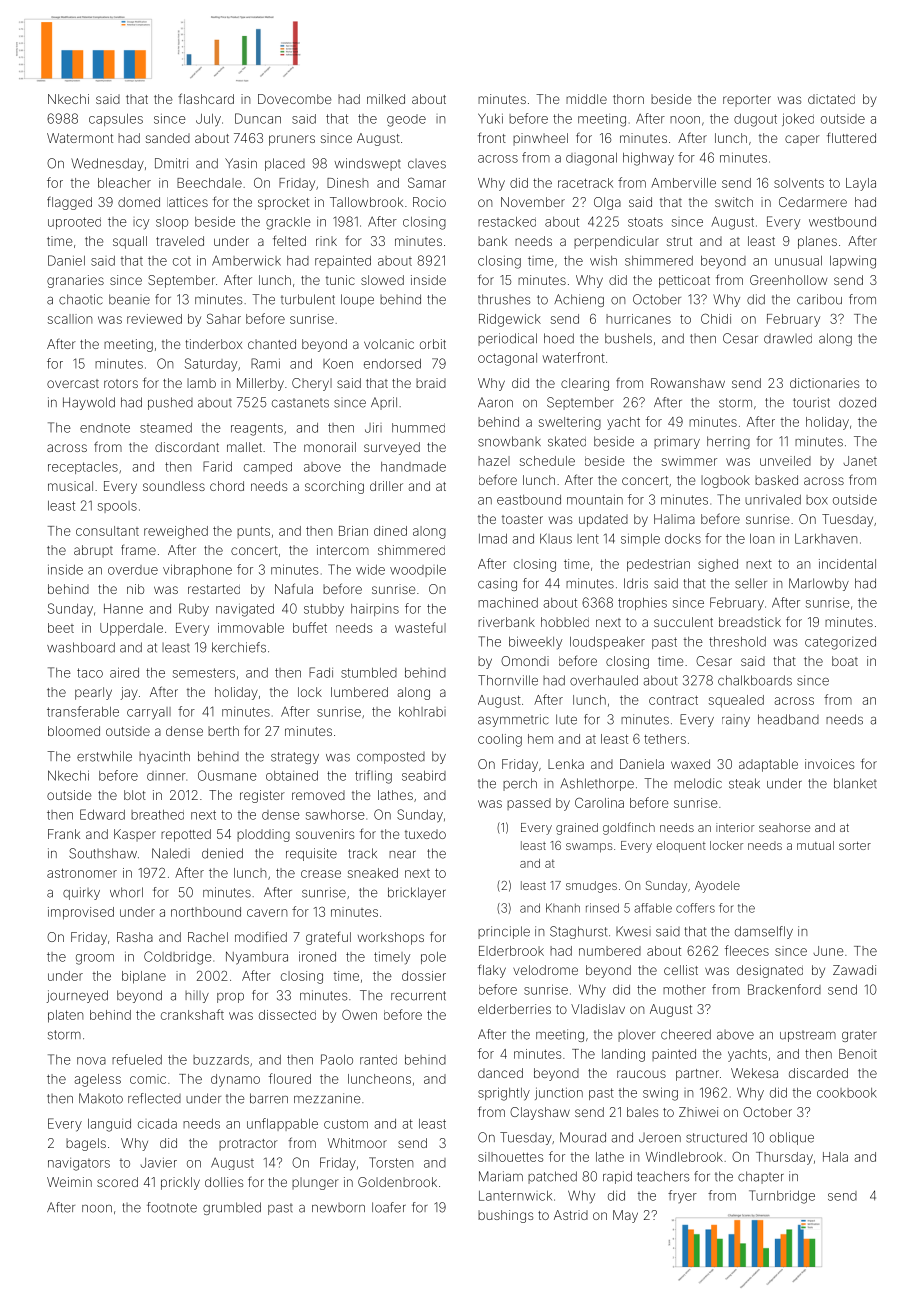  I want to click on Janet, so click(860, 461).
